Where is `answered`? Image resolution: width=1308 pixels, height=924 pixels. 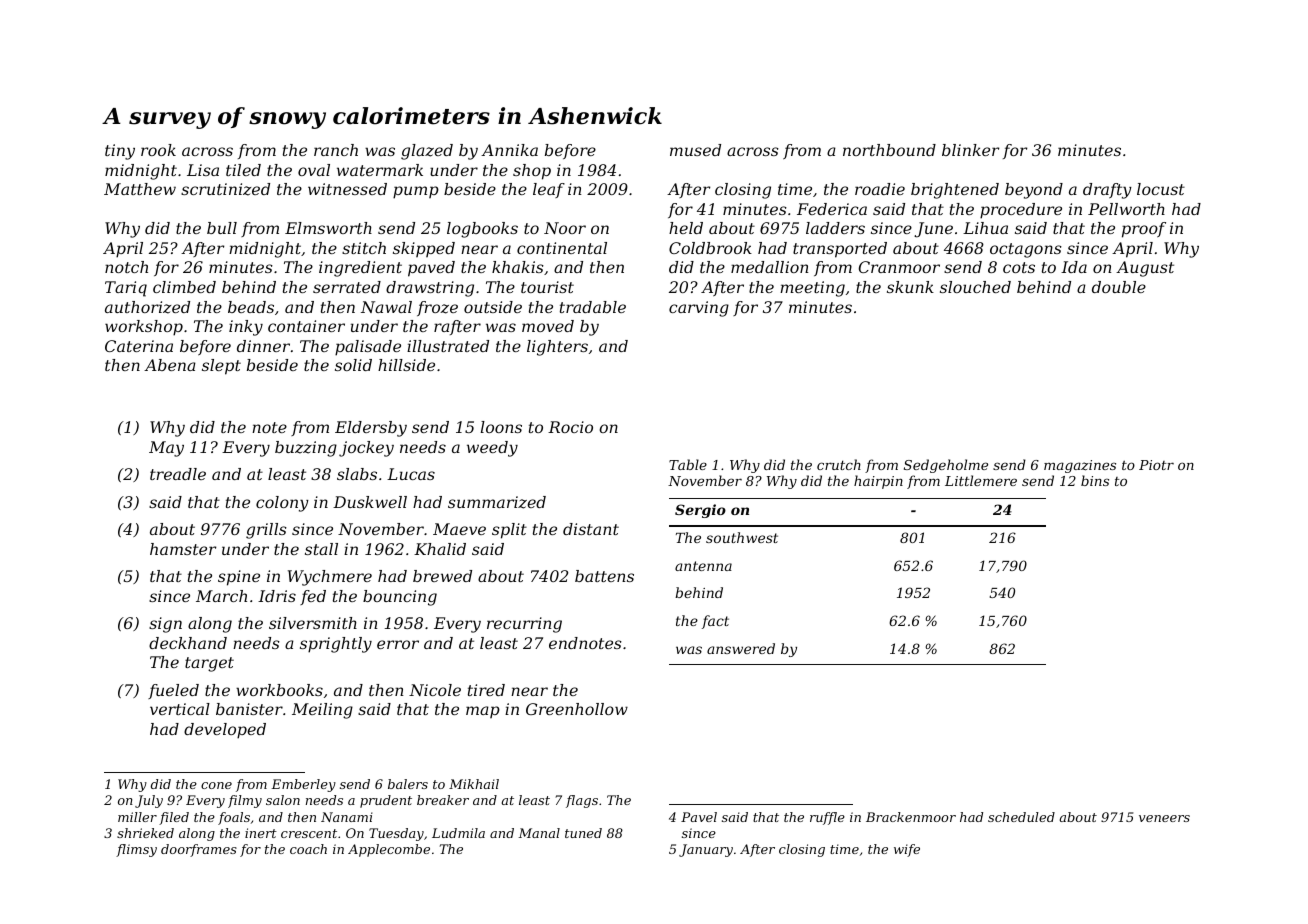
answered is located at coordinates (741, 648).
